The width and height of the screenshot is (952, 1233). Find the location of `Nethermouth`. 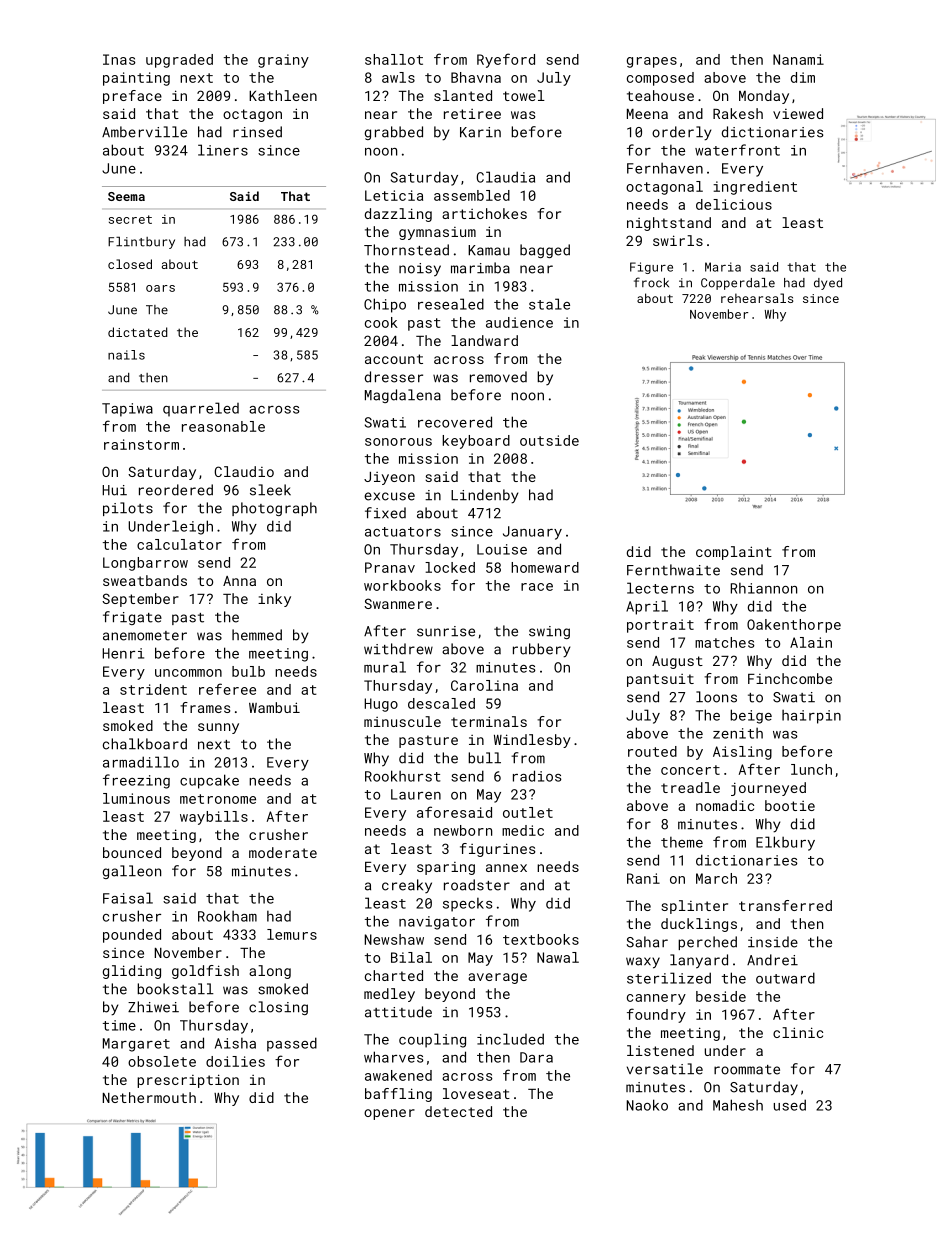

Nethermouth is located at coordinates (149, 1097).
